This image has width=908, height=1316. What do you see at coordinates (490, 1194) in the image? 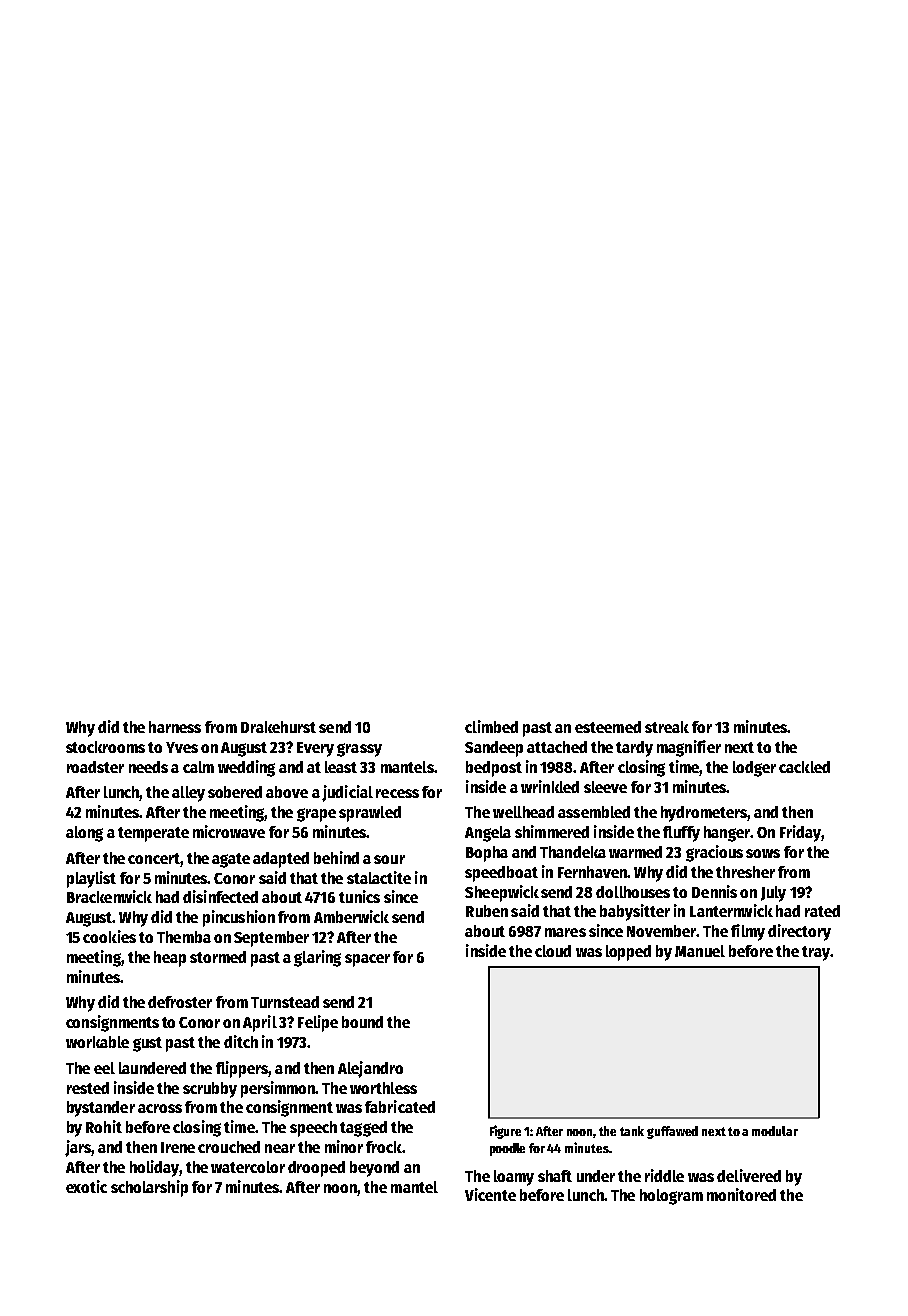
I see `Vicente` at bounding box center [490, 1194].
